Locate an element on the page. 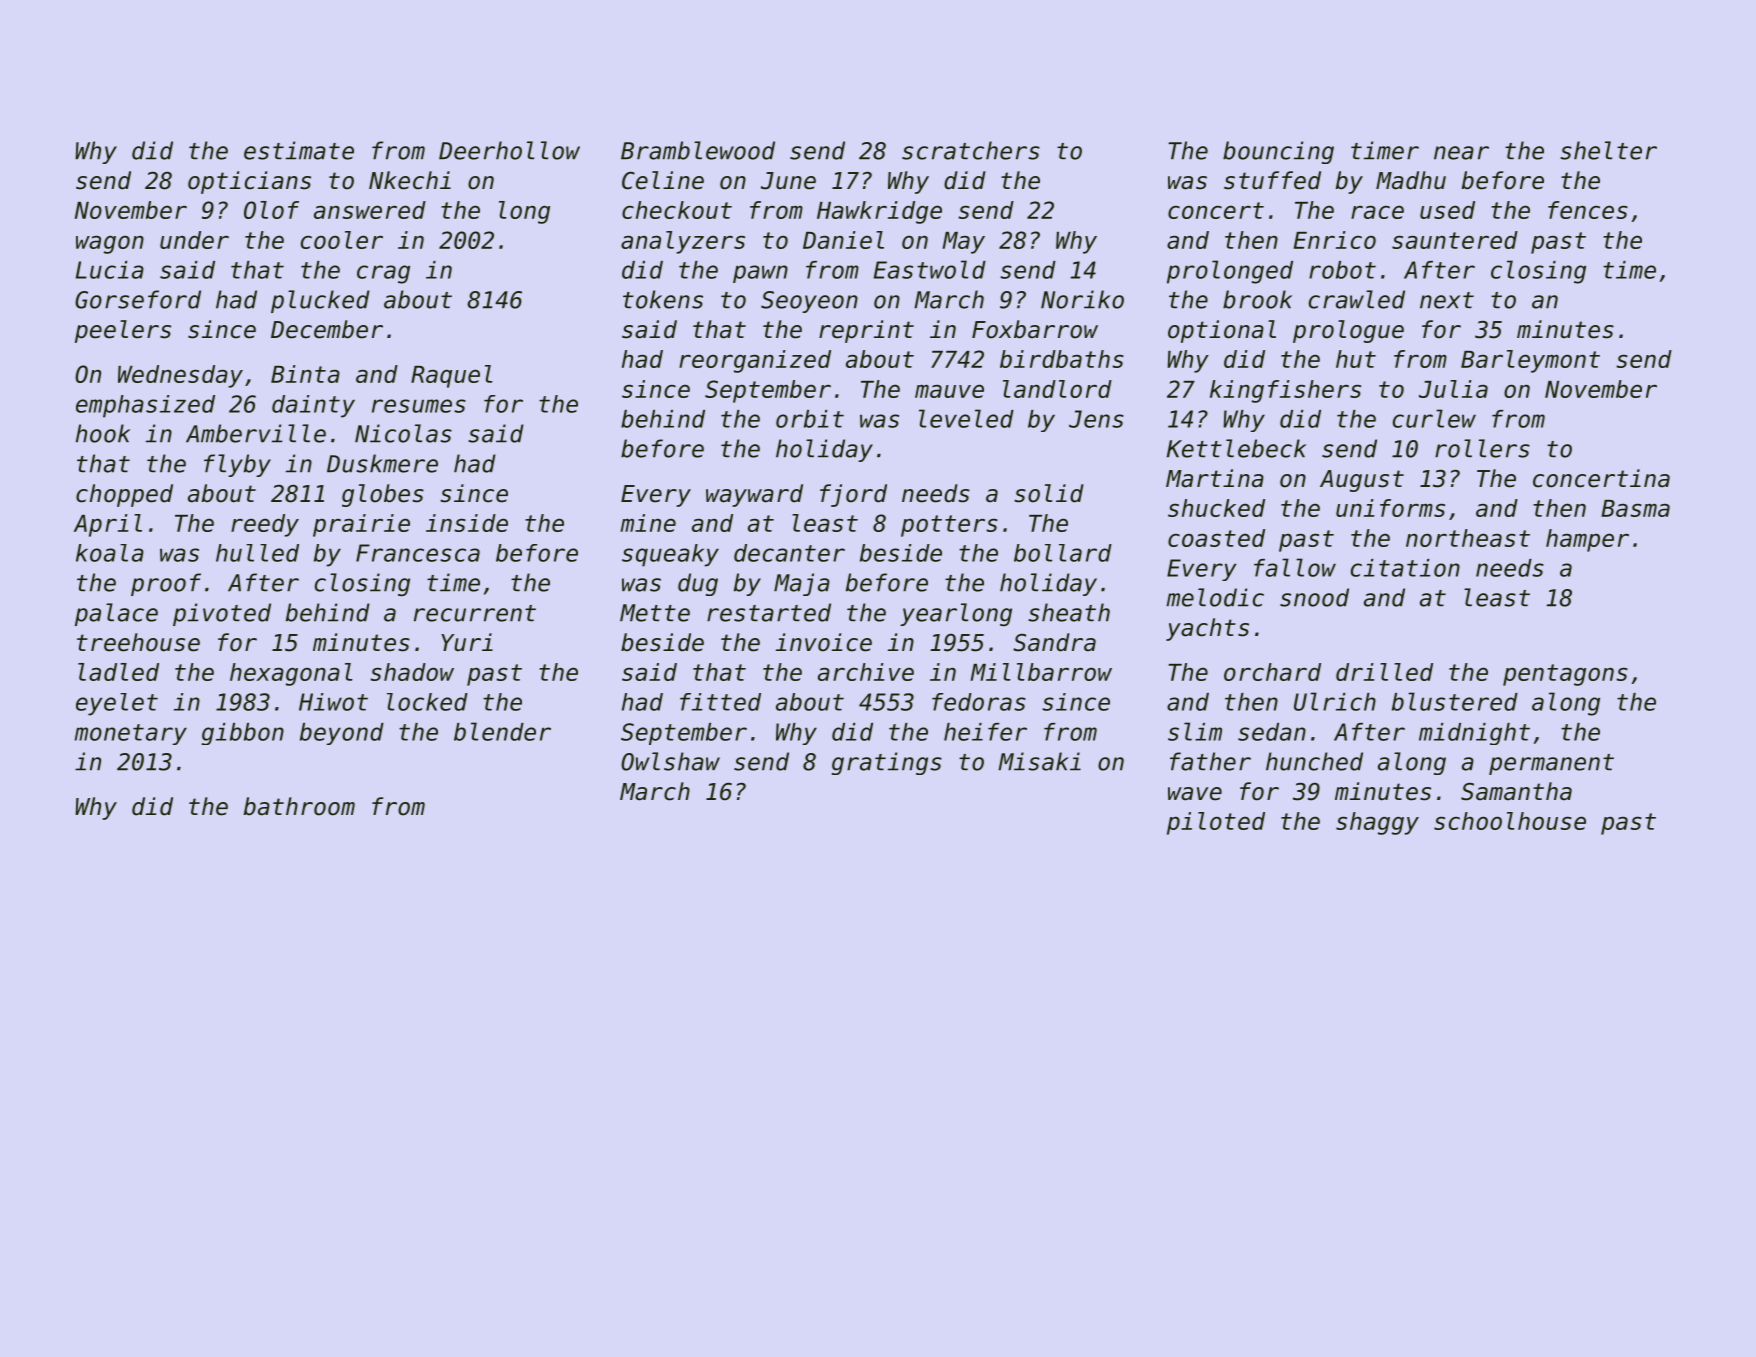  pentagons is located at coordinates (1565, 675).
